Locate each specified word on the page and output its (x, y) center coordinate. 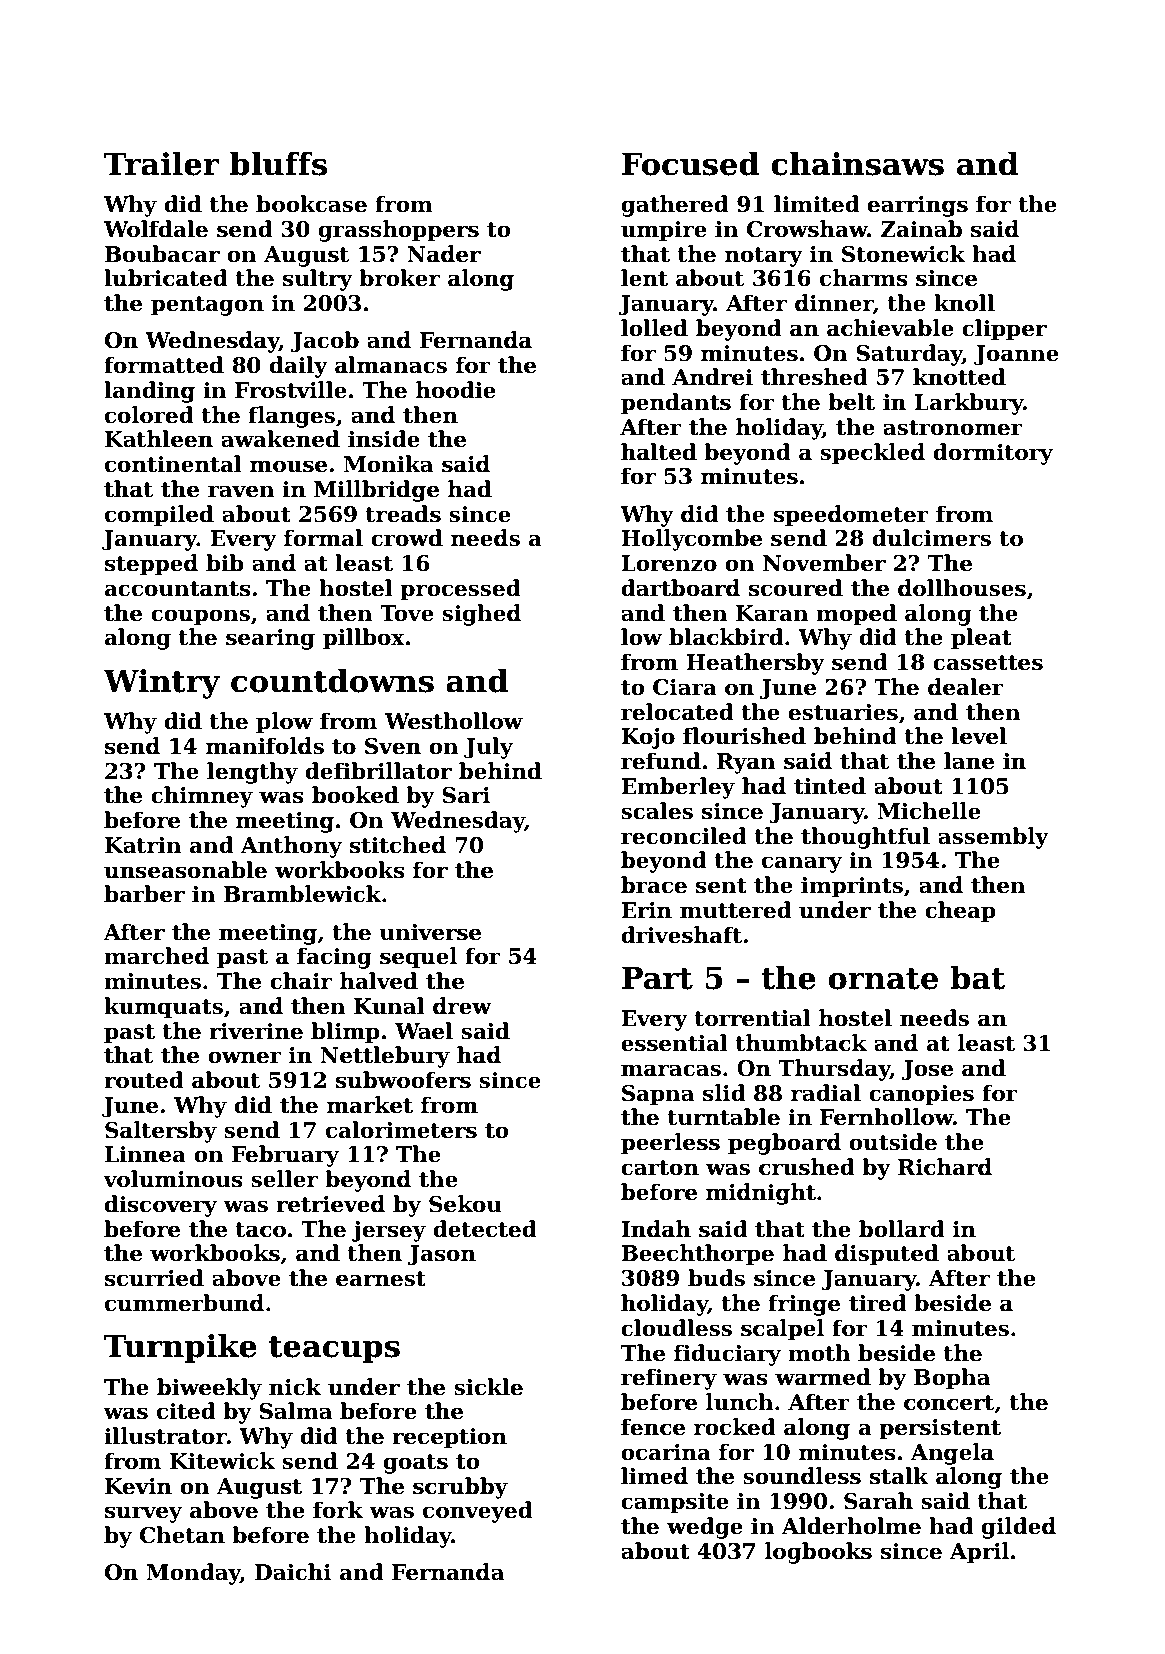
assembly (993, 838)
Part (657, 978)
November (824, 563)
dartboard (680, 588)
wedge (705, 1528)
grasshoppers (398, 231)
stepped (151, 565)
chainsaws (857, 163)
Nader (444, 254)
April (979, 1553)
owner (245, 1057)
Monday (193, 1574)
